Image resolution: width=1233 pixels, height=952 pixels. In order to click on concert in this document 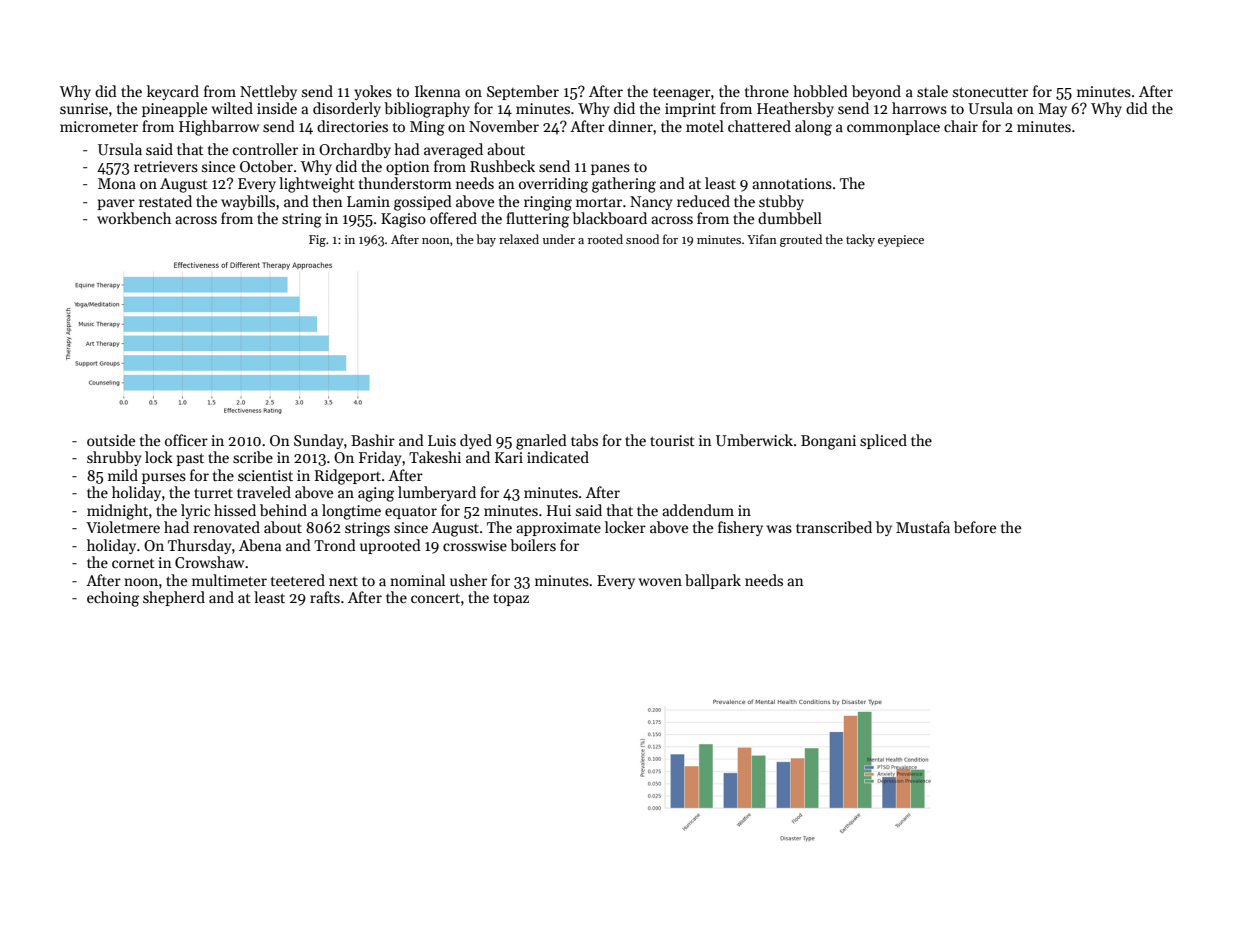, I will do `click(435, 598)`.
